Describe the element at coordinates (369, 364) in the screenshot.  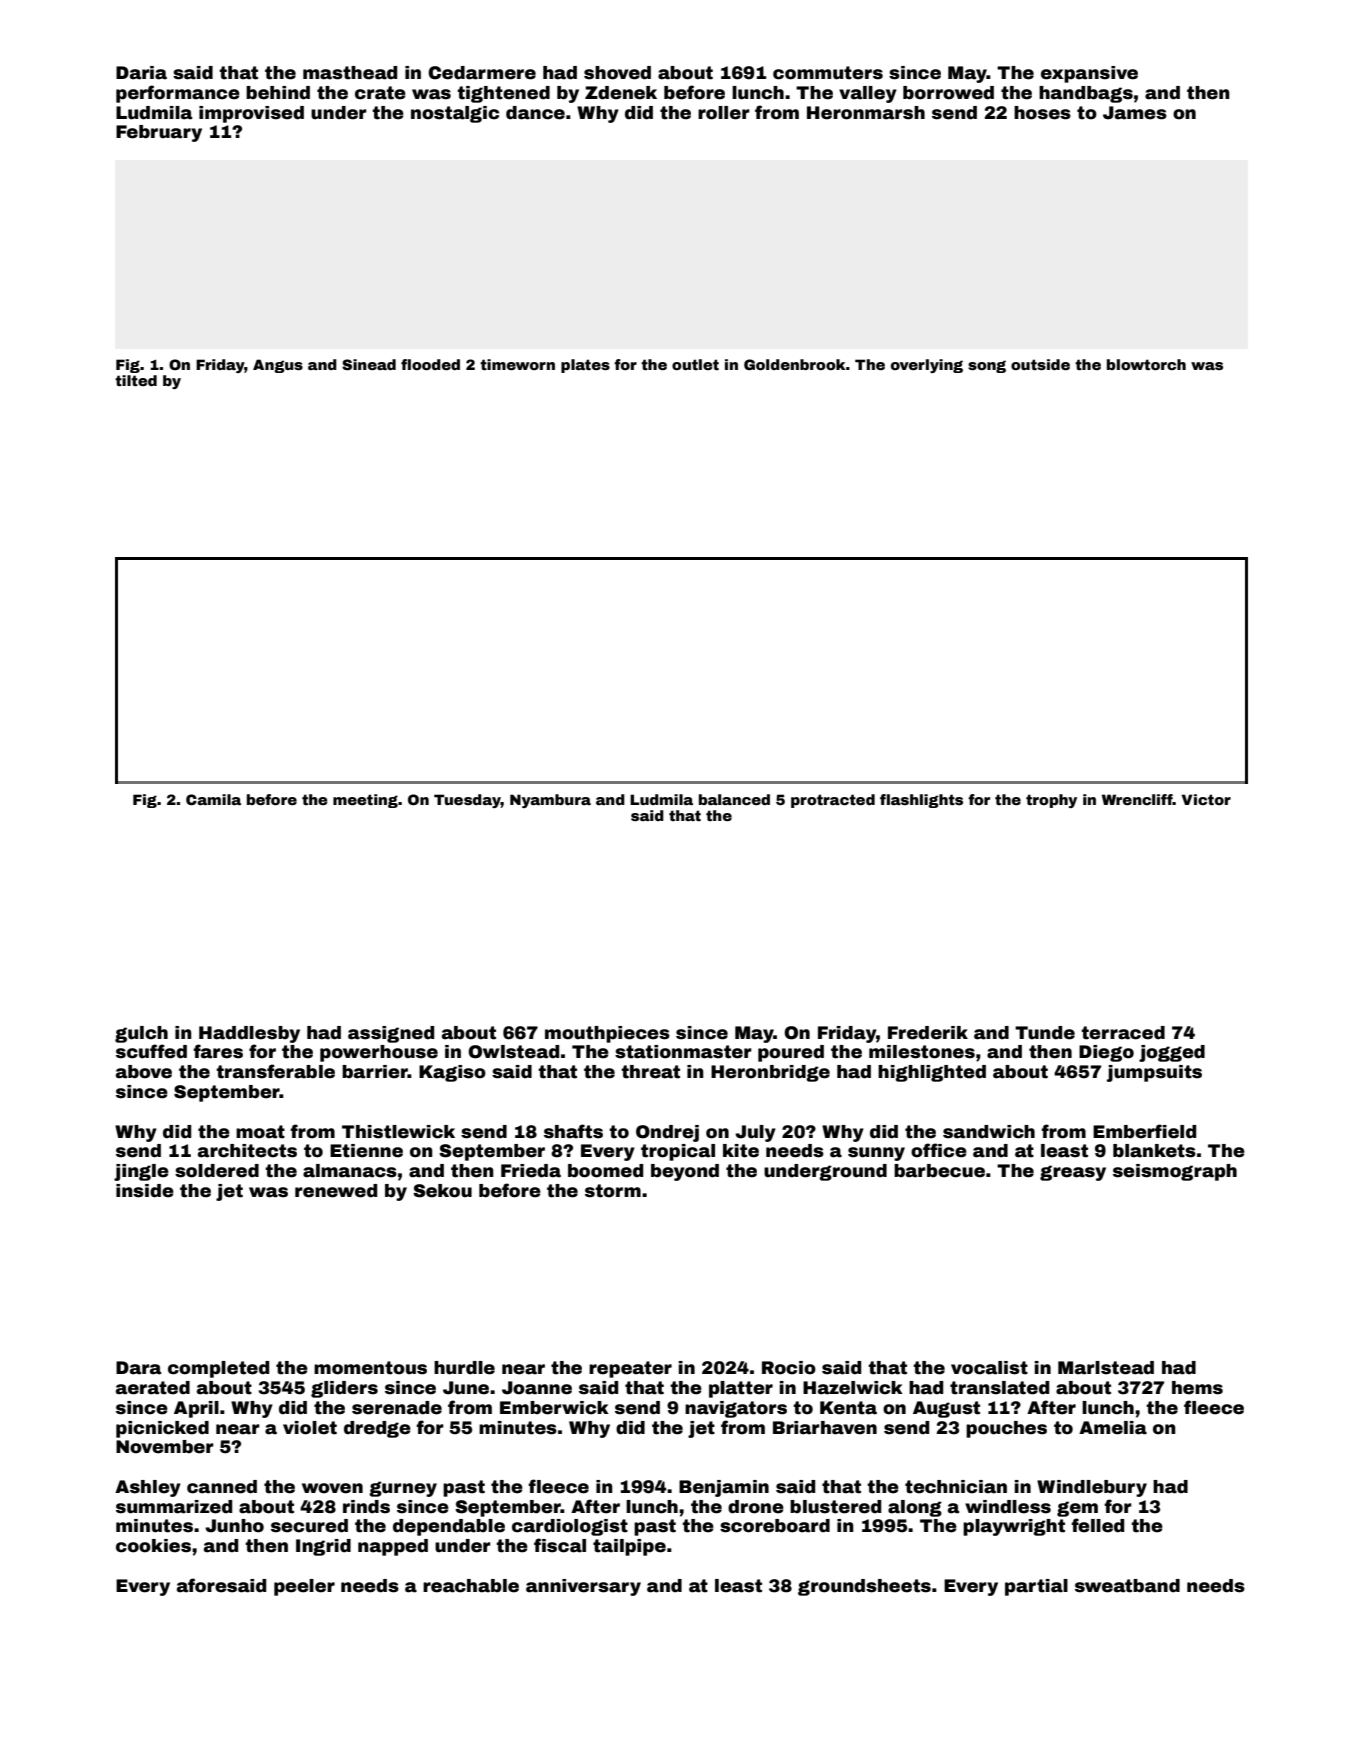
I see `Sinead` at that location.
